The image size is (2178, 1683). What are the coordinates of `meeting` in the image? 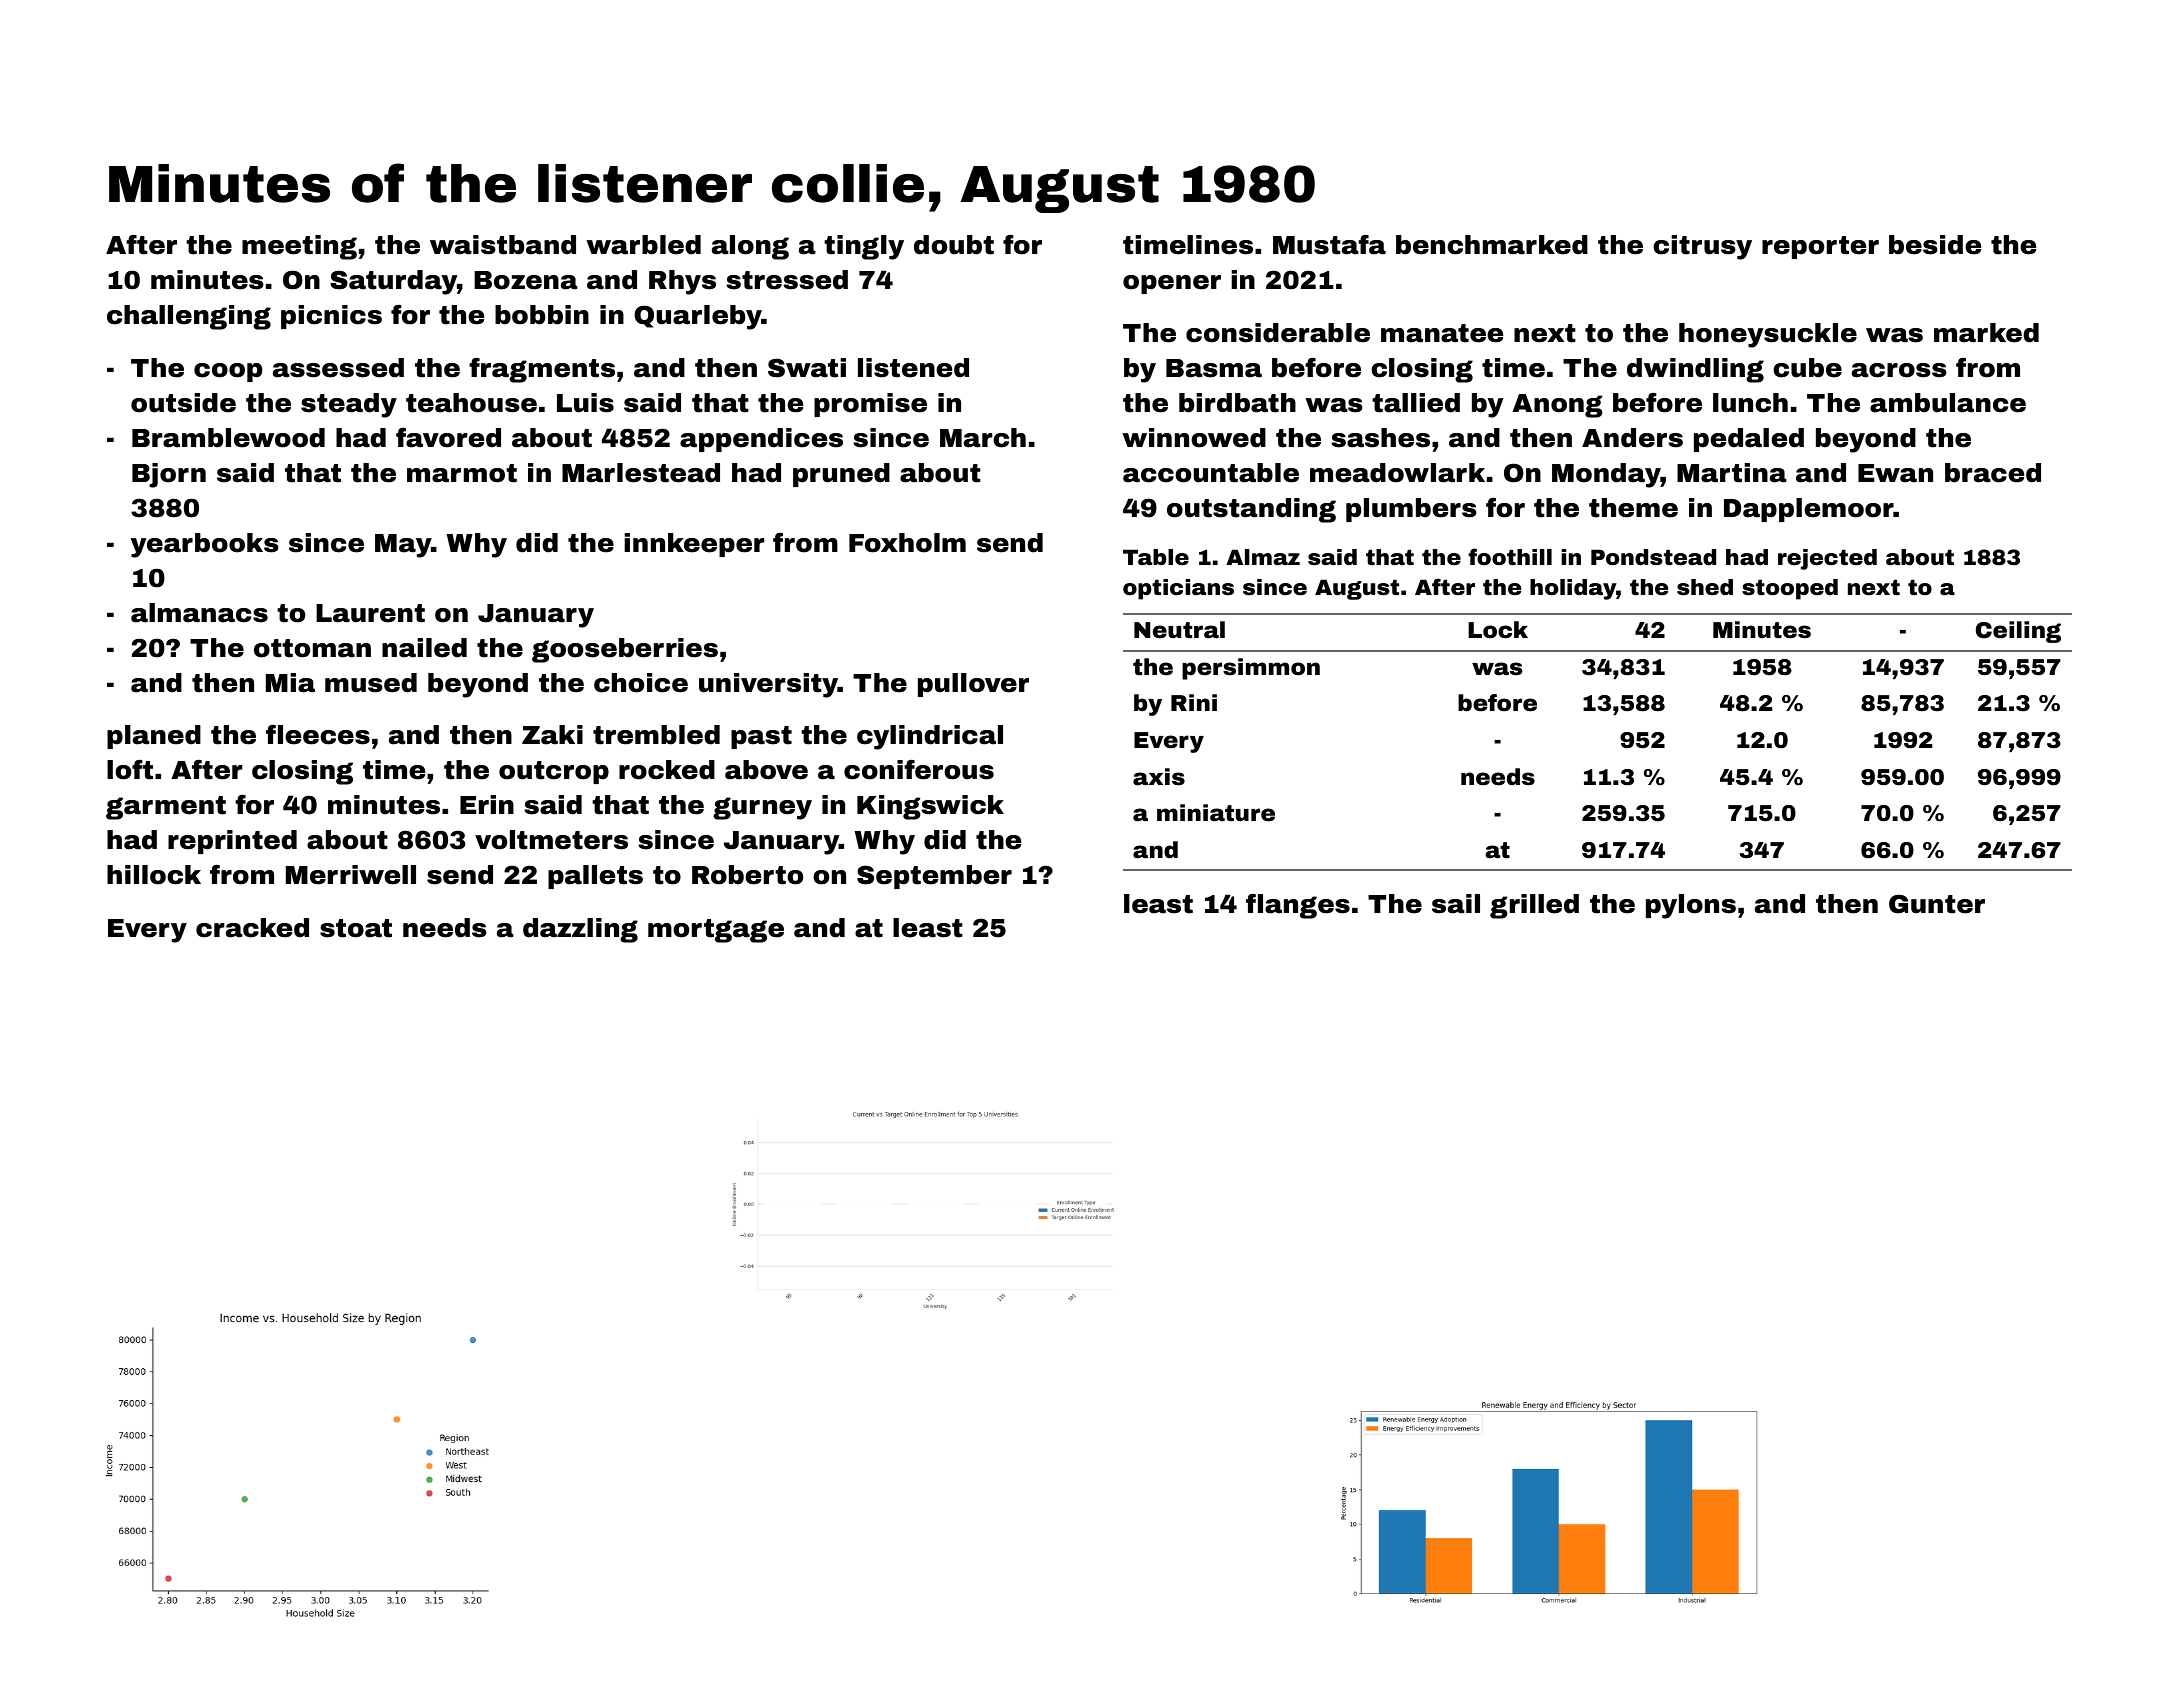 It's located at (299, 247).
